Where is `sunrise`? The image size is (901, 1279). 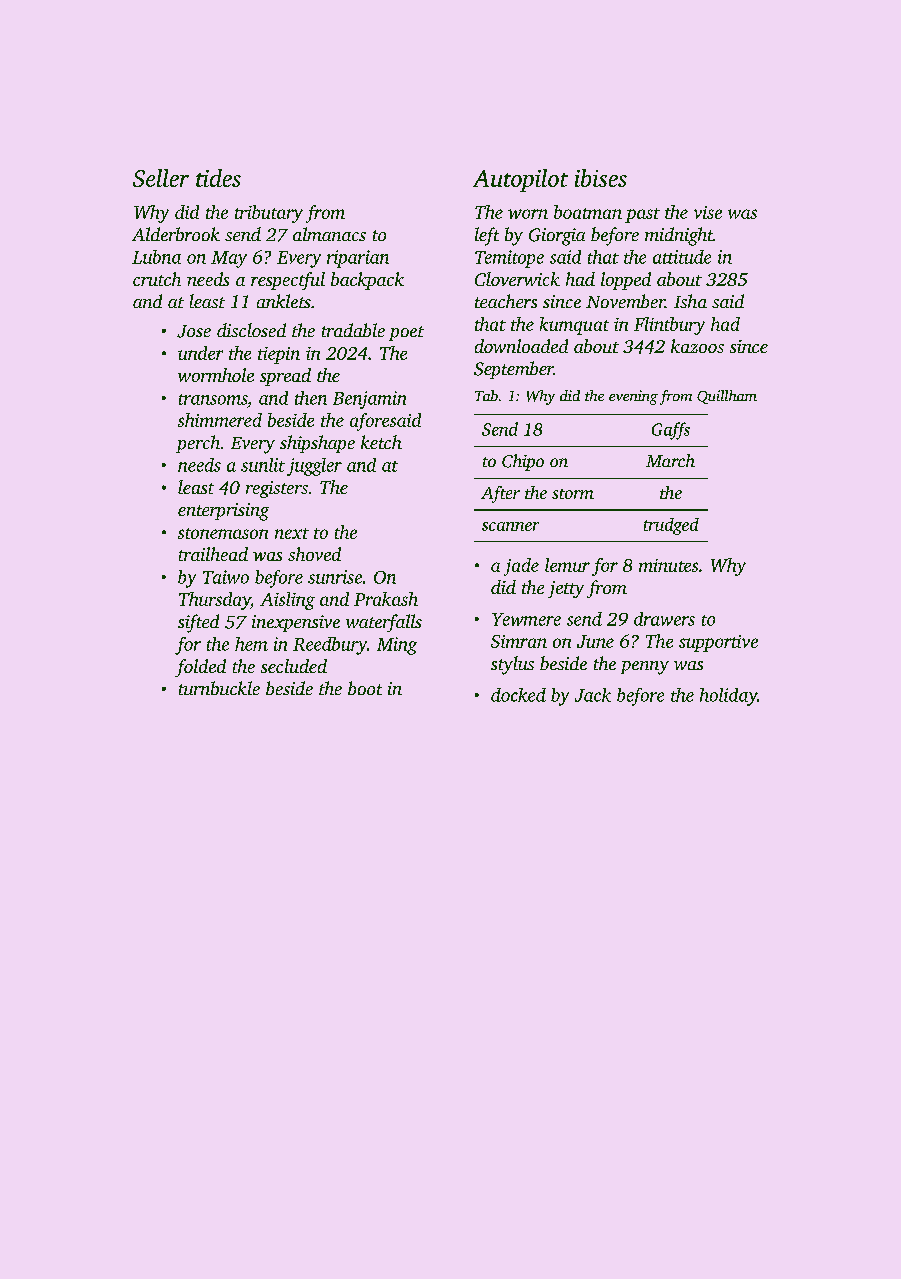 sunrise is located at coordinates (335, 577).
